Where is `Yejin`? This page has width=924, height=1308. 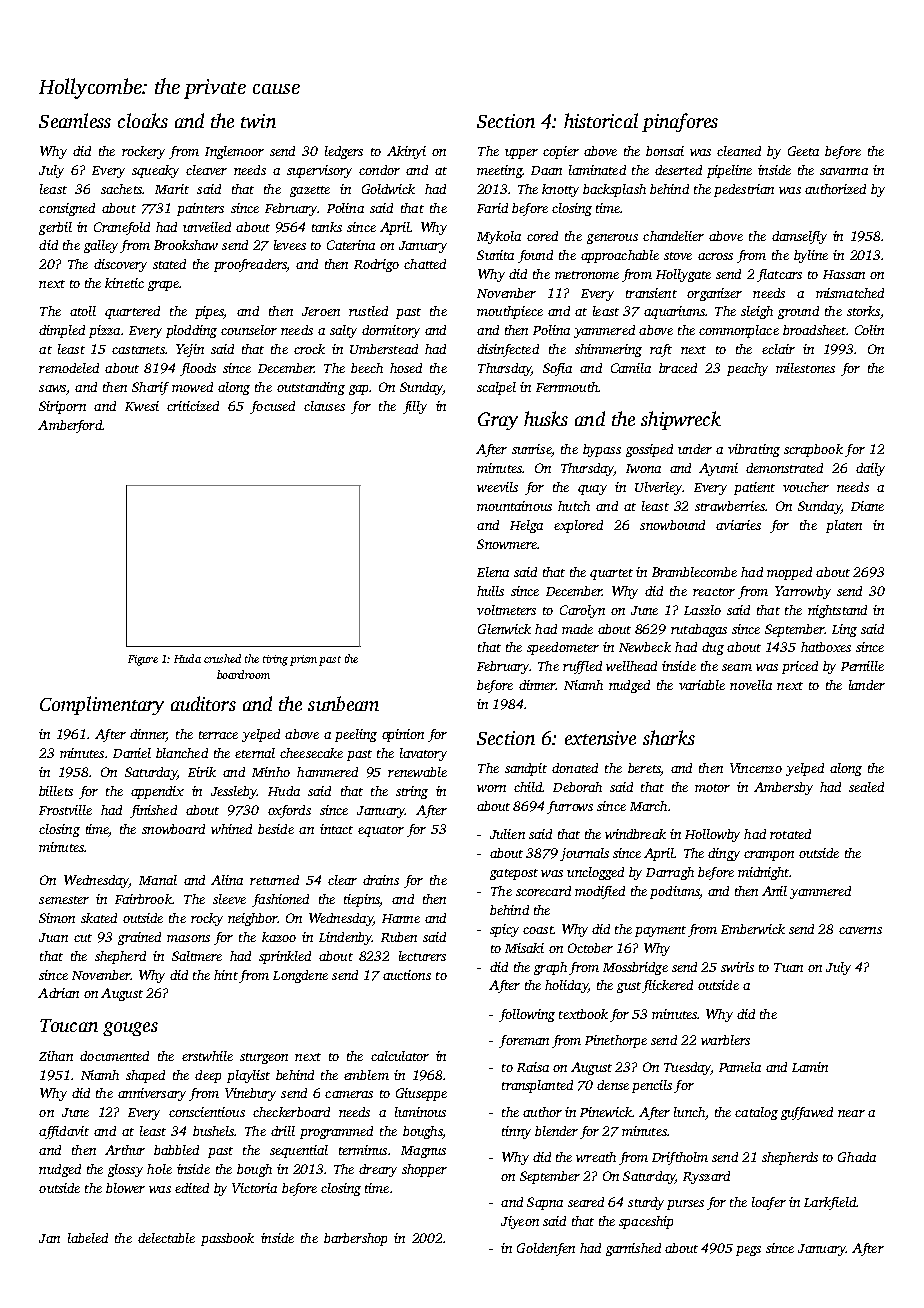
Yejin is located at coordinates (190, 350).
